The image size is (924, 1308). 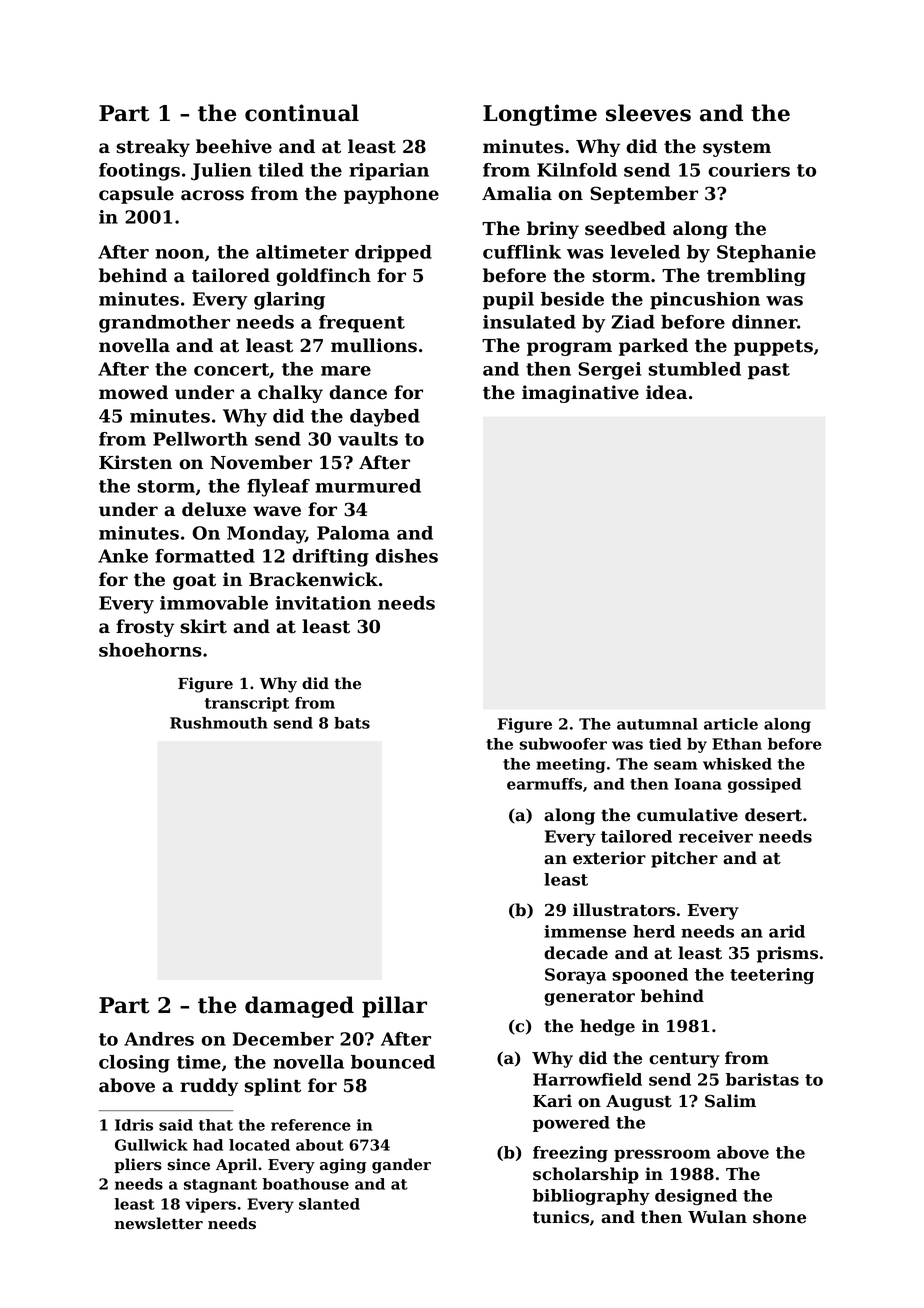 I want to click on past, so click(x=769, y=371).
